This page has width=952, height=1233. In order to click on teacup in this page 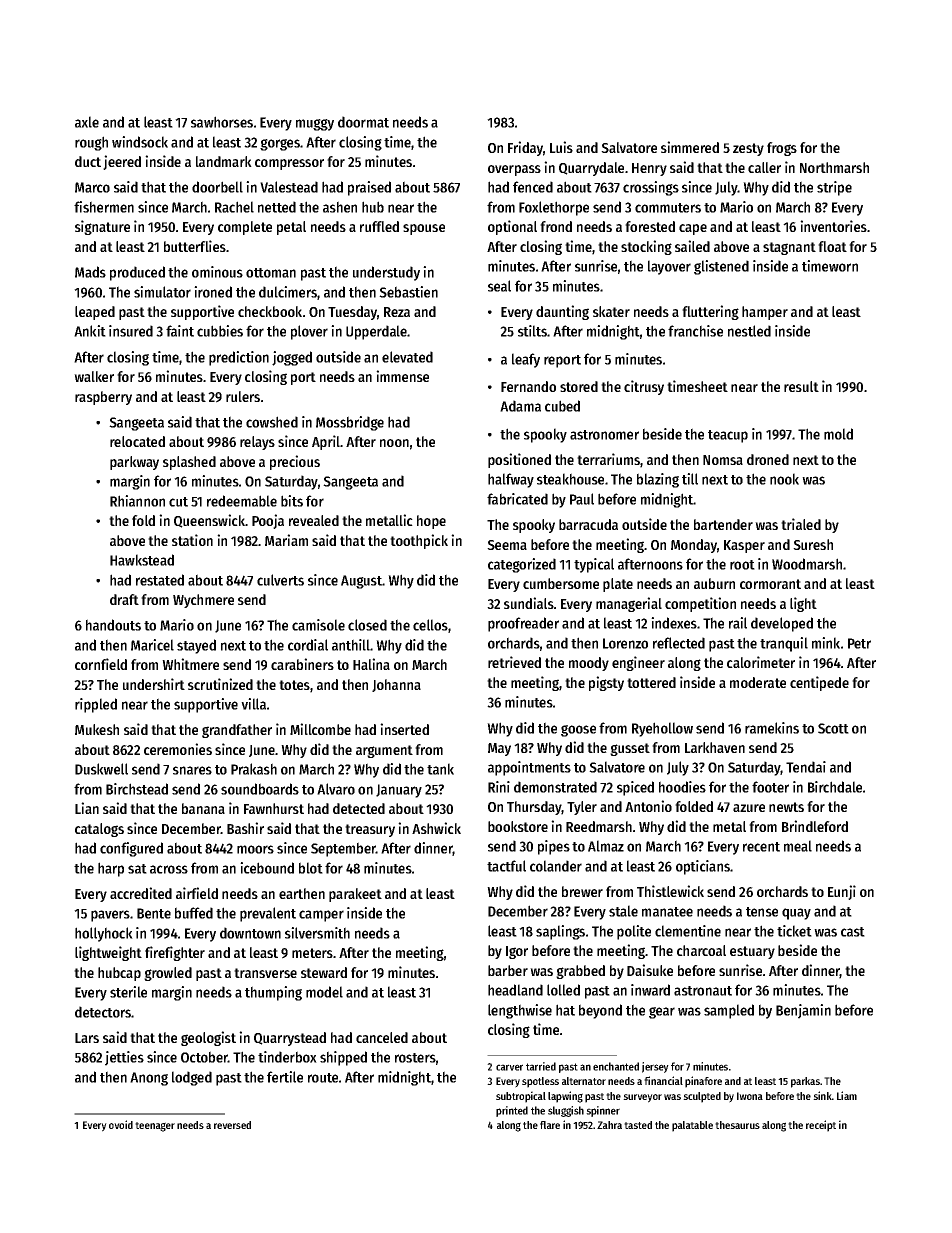, I will do `click(728, 436)`.
